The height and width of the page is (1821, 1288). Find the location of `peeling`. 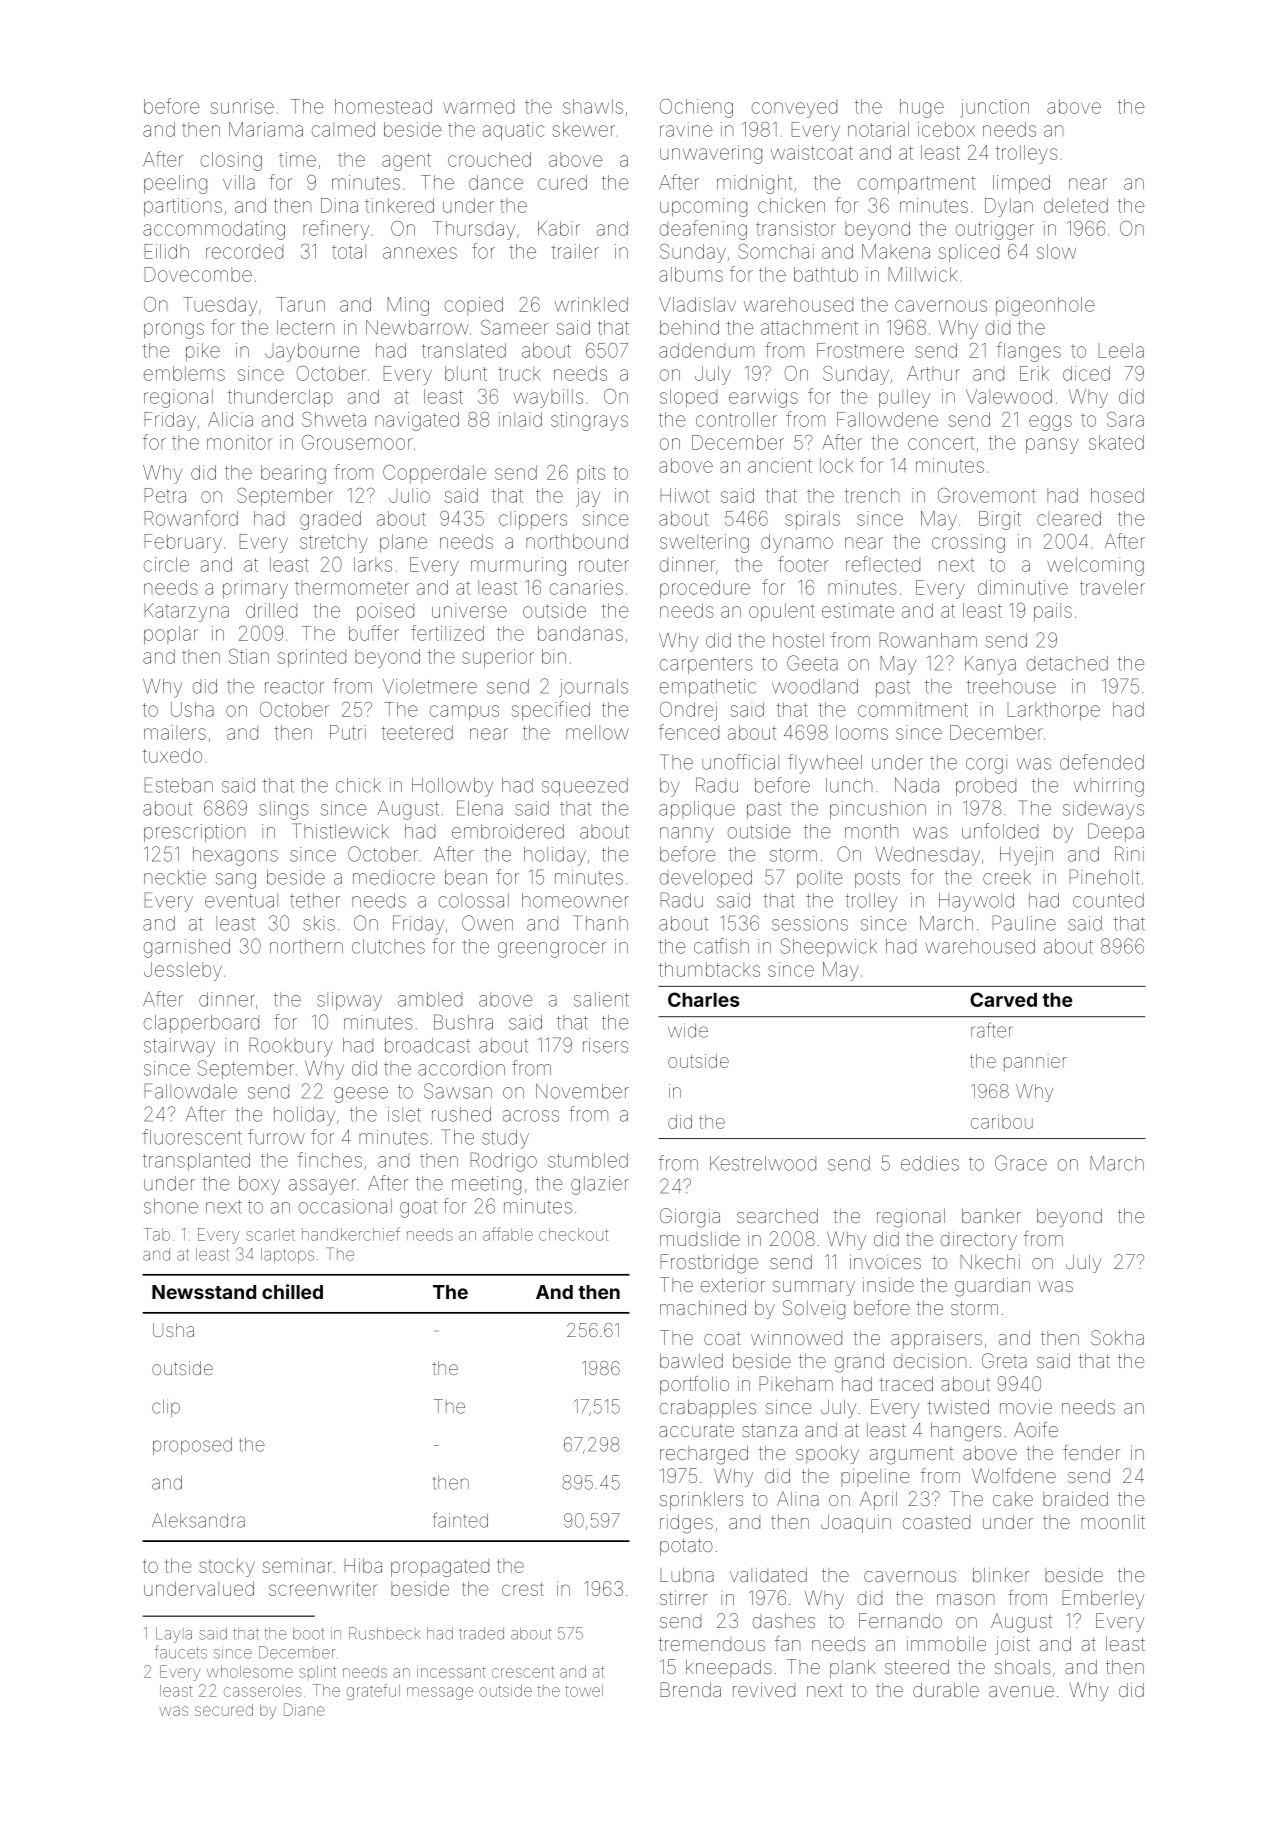

peeling is located at coordinates (175, 184).
